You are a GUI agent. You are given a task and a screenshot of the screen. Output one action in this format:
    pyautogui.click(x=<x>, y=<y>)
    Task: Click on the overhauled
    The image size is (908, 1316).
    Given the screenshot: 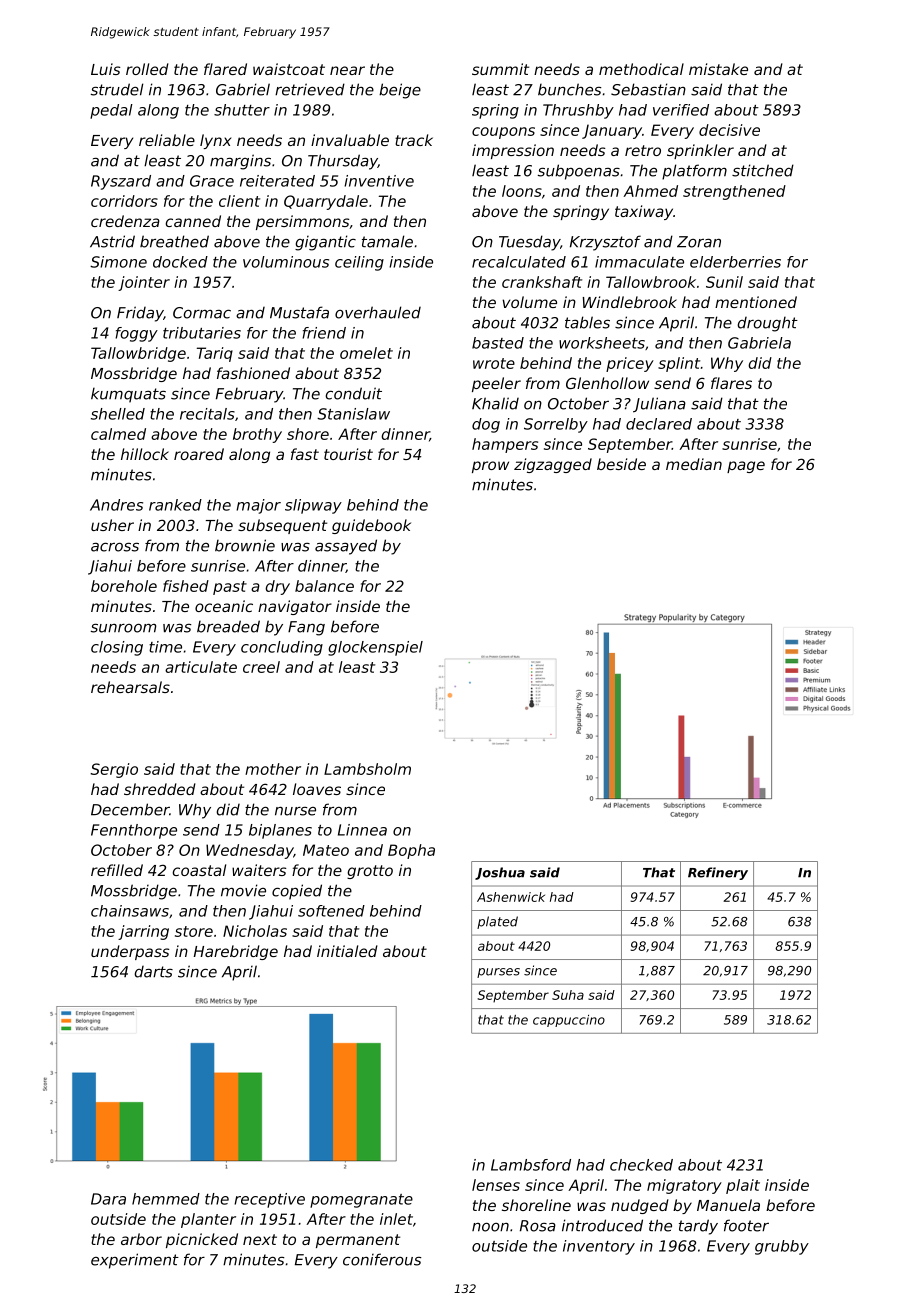 What is the action you would take?
    pyautogui.click(x=378, y=312)
